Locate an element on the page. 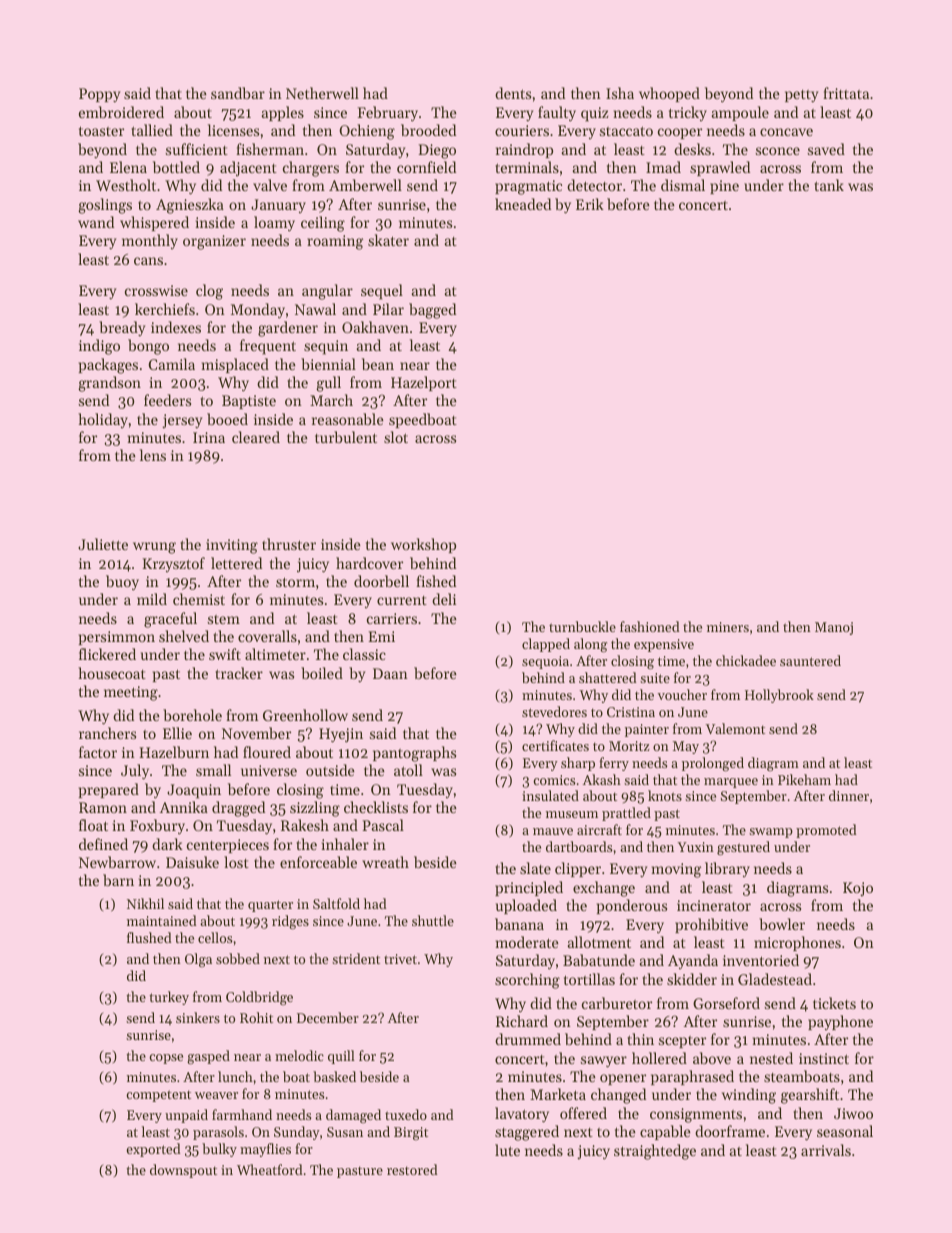 The width and height of the document is (952, 1233). Manoj is located at coordinates (834, 628).
